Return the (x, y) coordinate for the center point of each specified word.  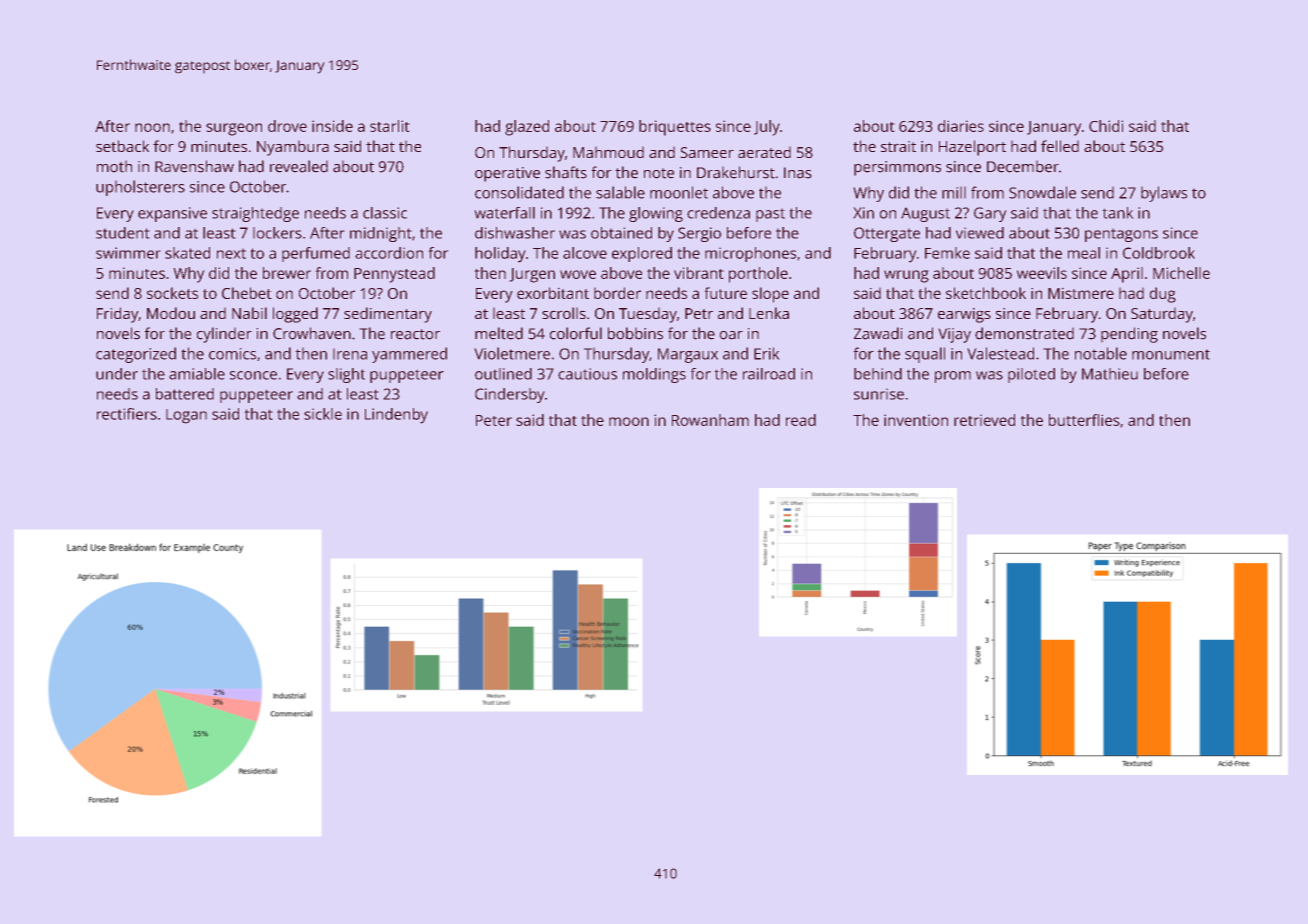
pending (1129, 335)
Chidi (1106, 126)
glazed (527, 128)
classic (385, 213)
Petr (699, 313)
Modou (171, 313)
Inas (798, 173)
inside (332, 126)
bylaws (1164, 194)
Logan (186, 416)
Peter (494, 420)
